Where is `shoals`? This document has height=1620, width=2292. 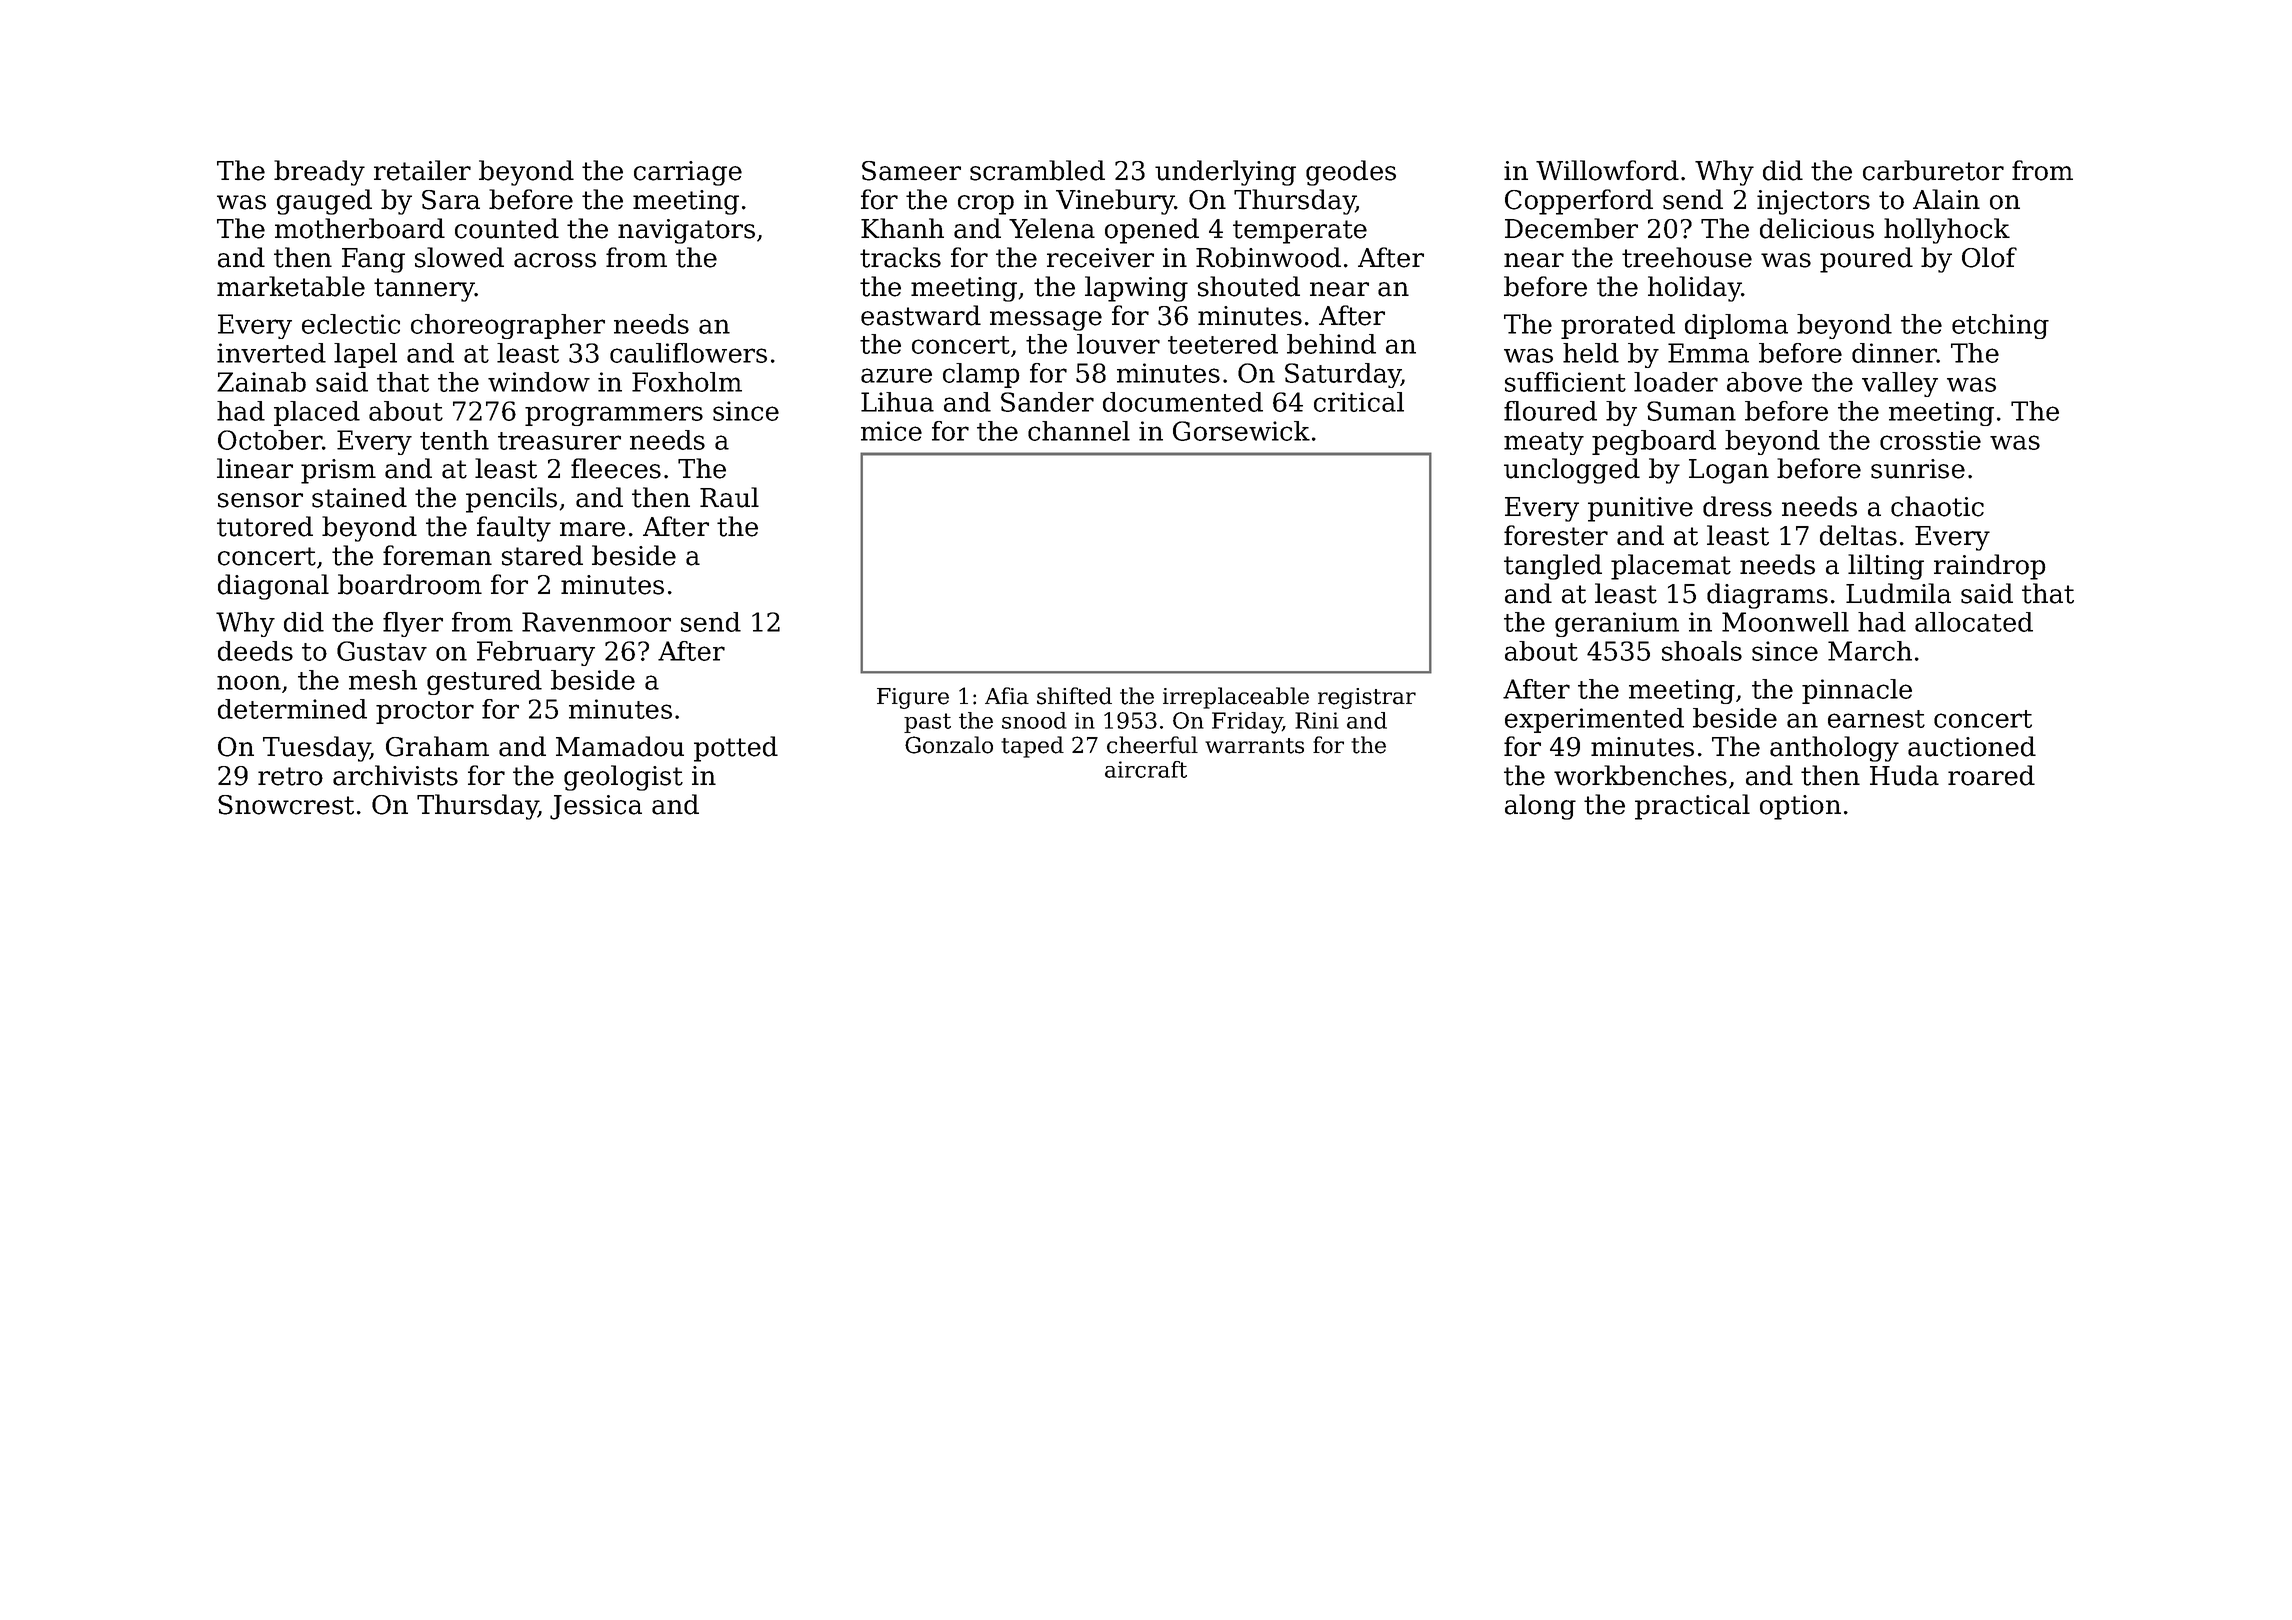
shoals is located at coordinates (1702, 651).
